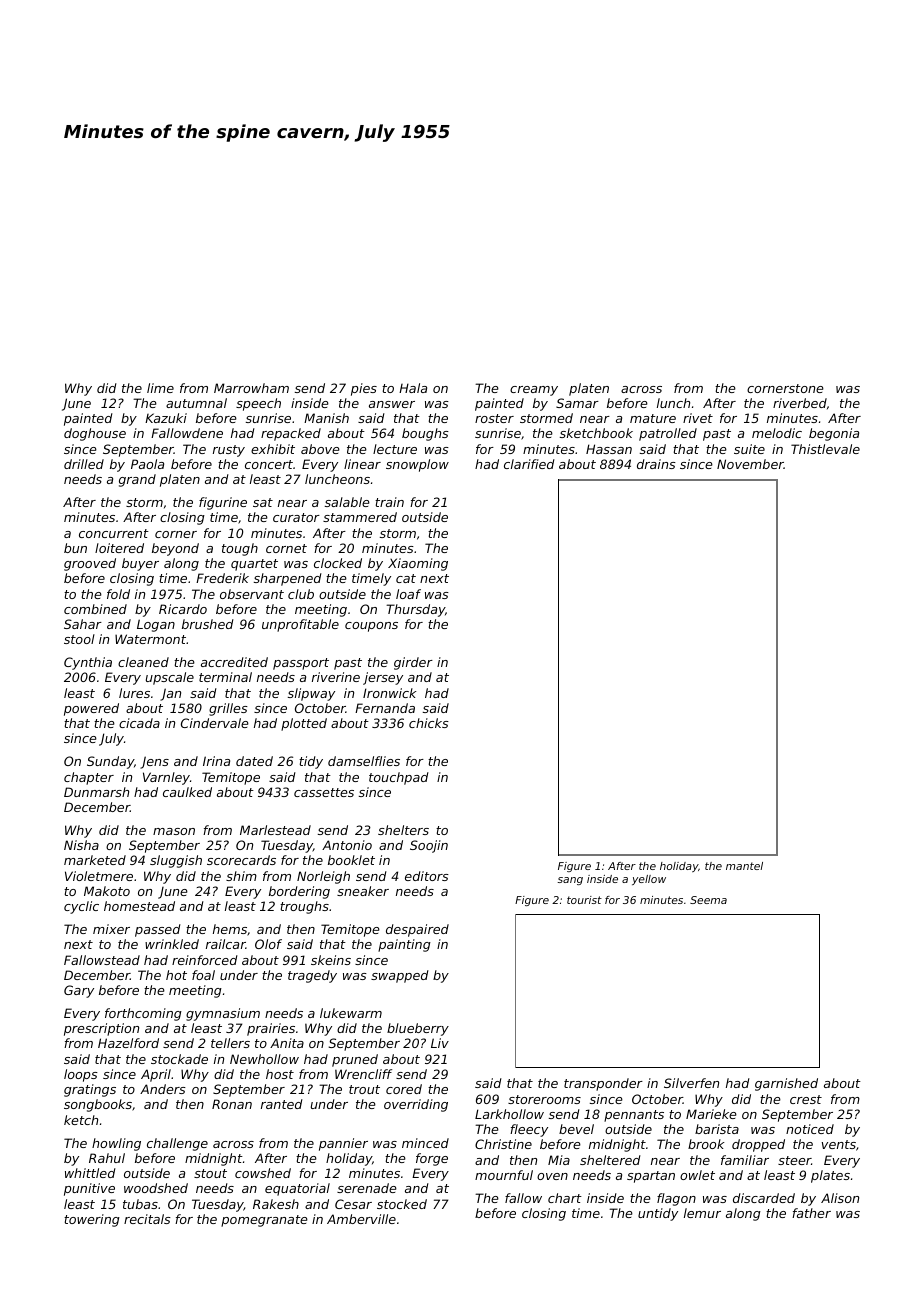 This image has height=1308, width=924. Describe the element at coordinates (241, 860) in the image. I see `scorecards` at that location.
